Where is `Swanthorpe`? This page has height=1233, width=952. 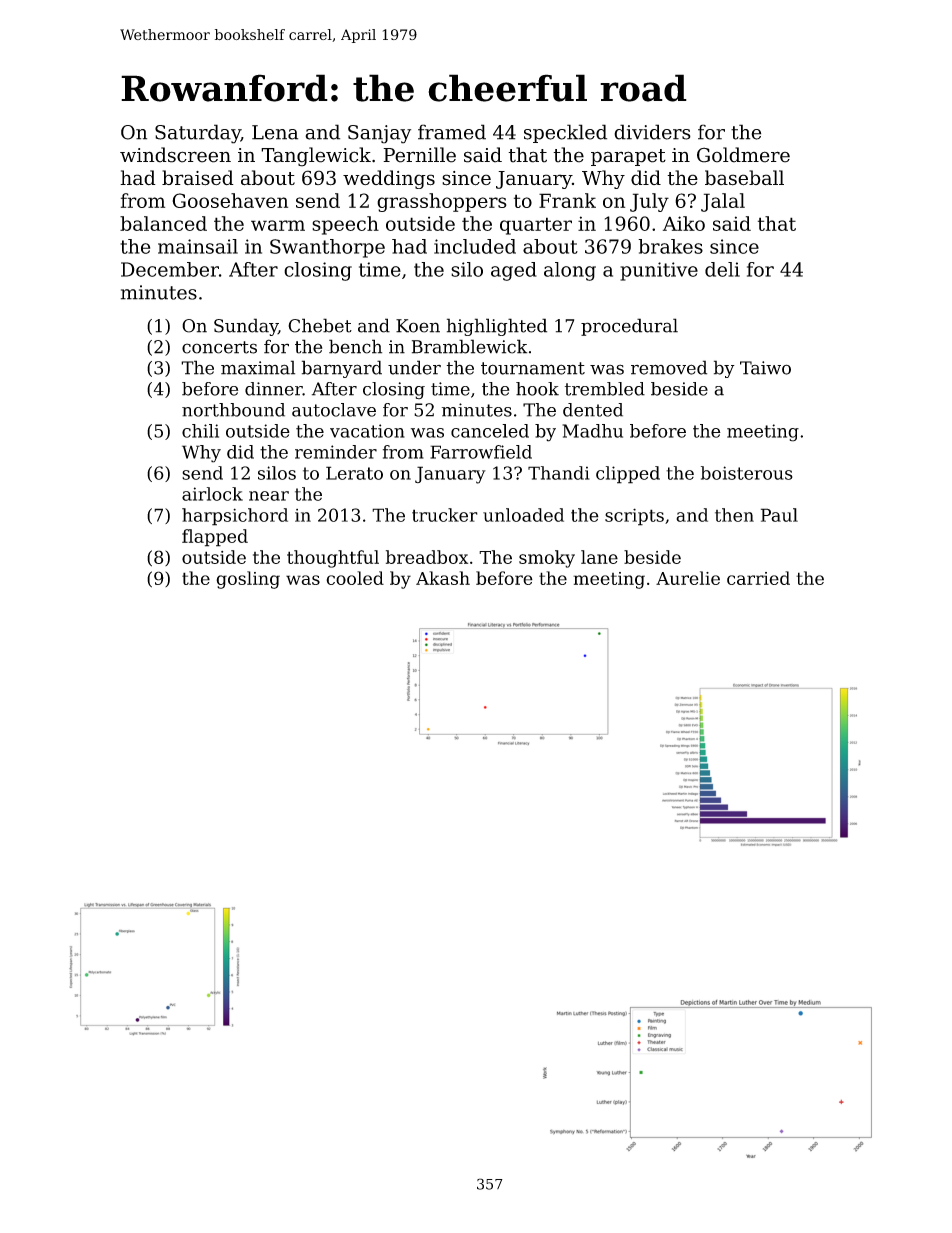 Swanthorpe is located at coordinates (327, 248).
